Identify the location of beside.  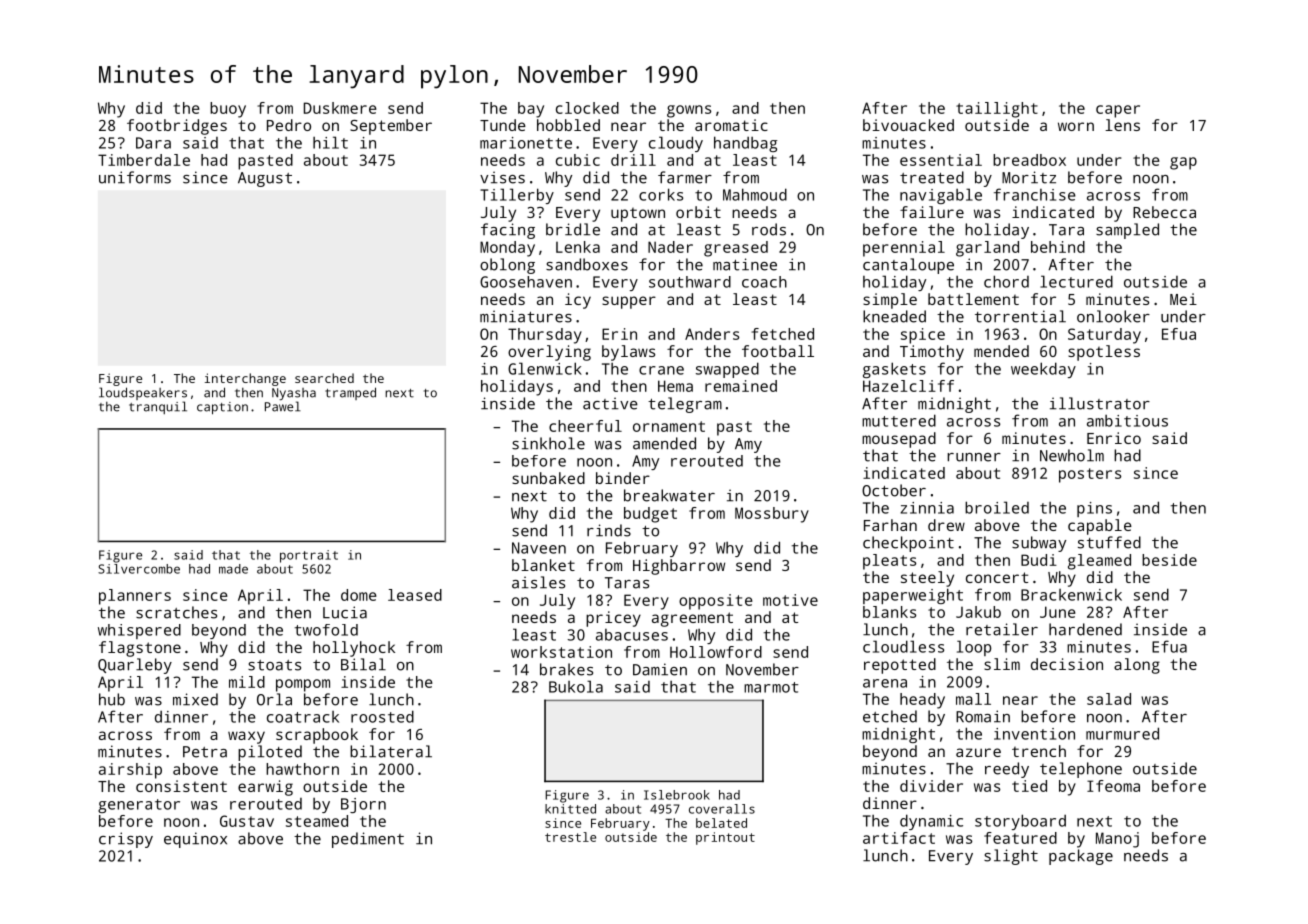
(1169, 560).
